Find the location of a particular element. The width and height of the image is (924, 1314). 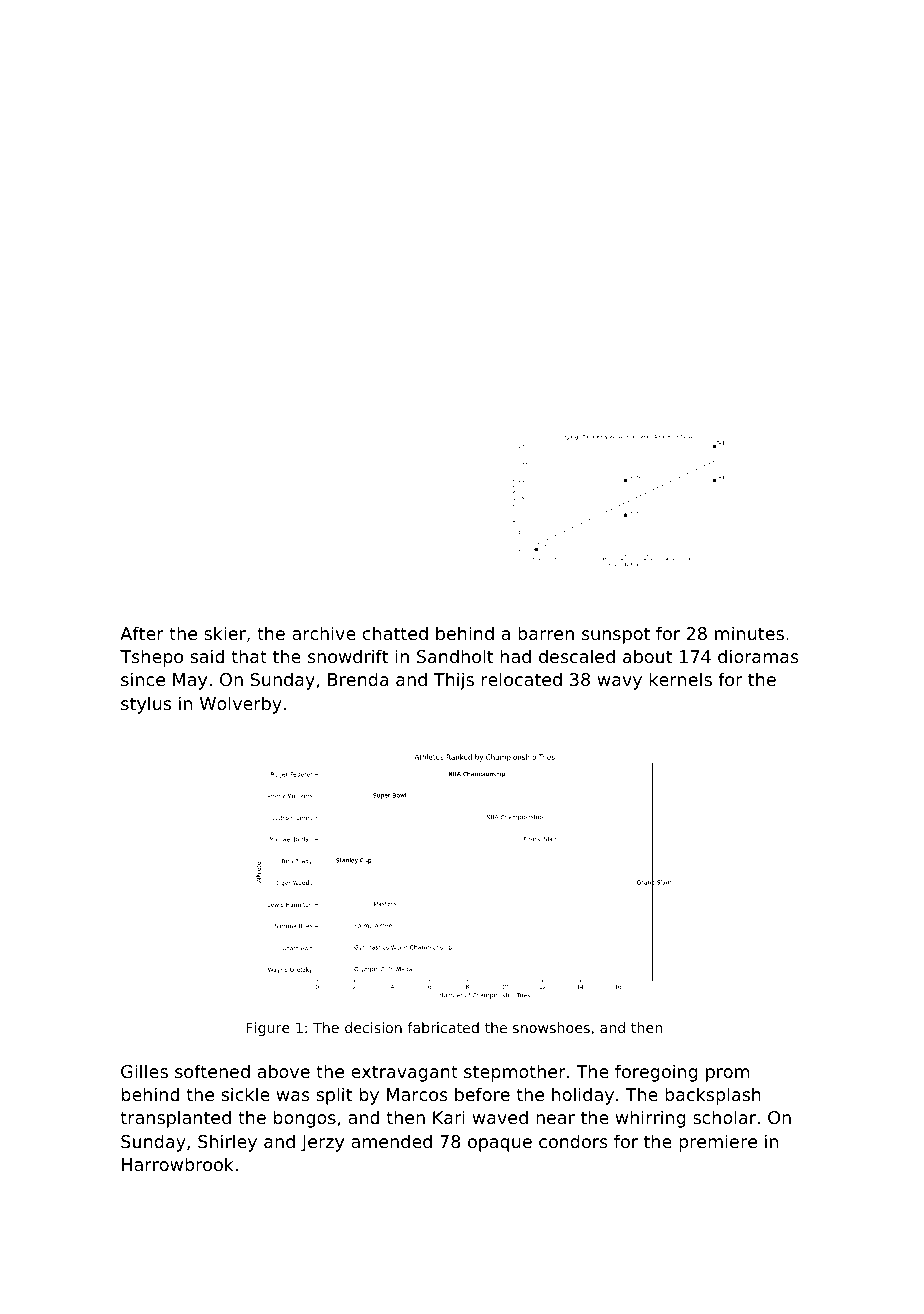

stylus is located at coordinates (146, 705).
